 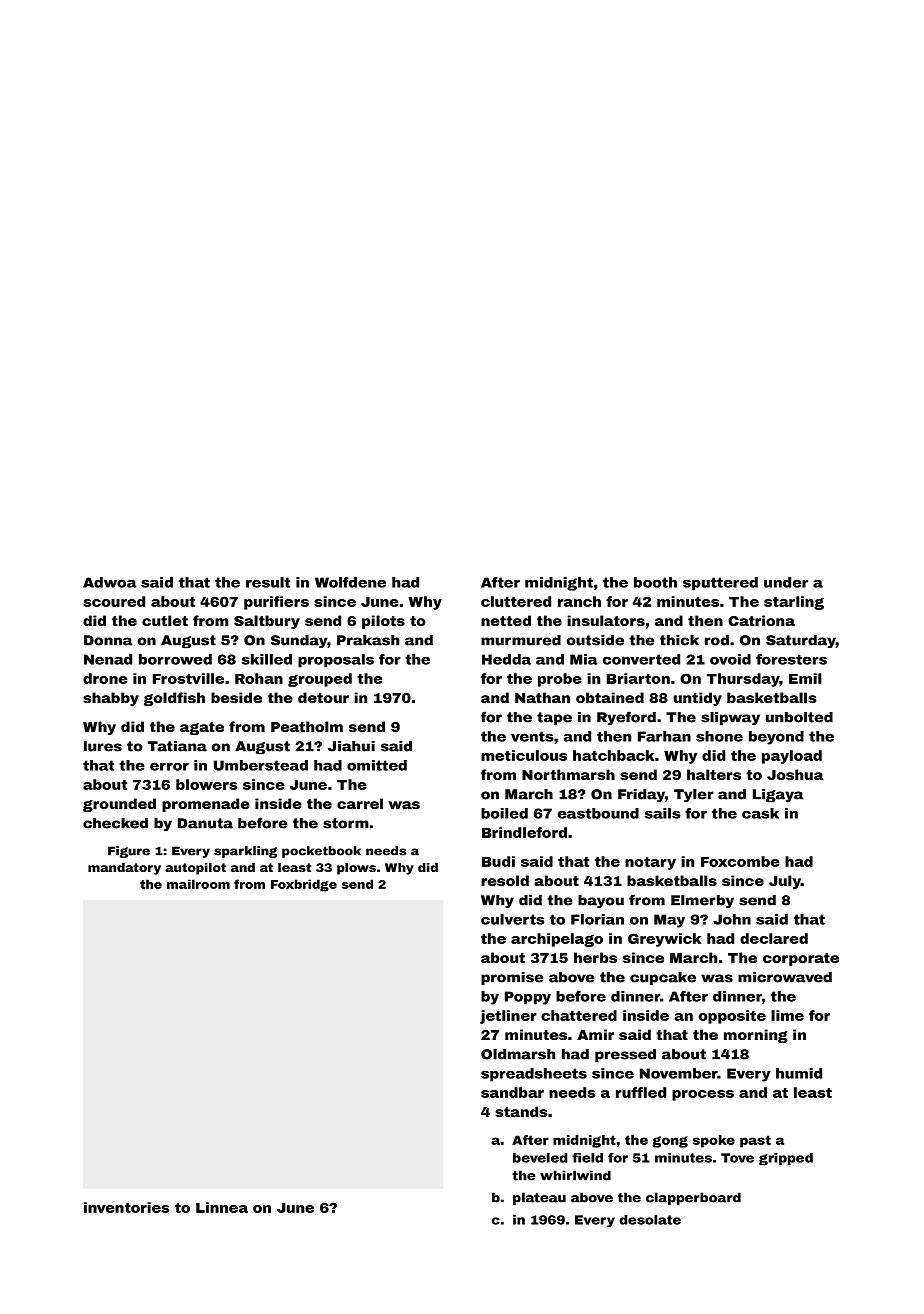 I want to click on culverts, so click(x=512, y=919).
